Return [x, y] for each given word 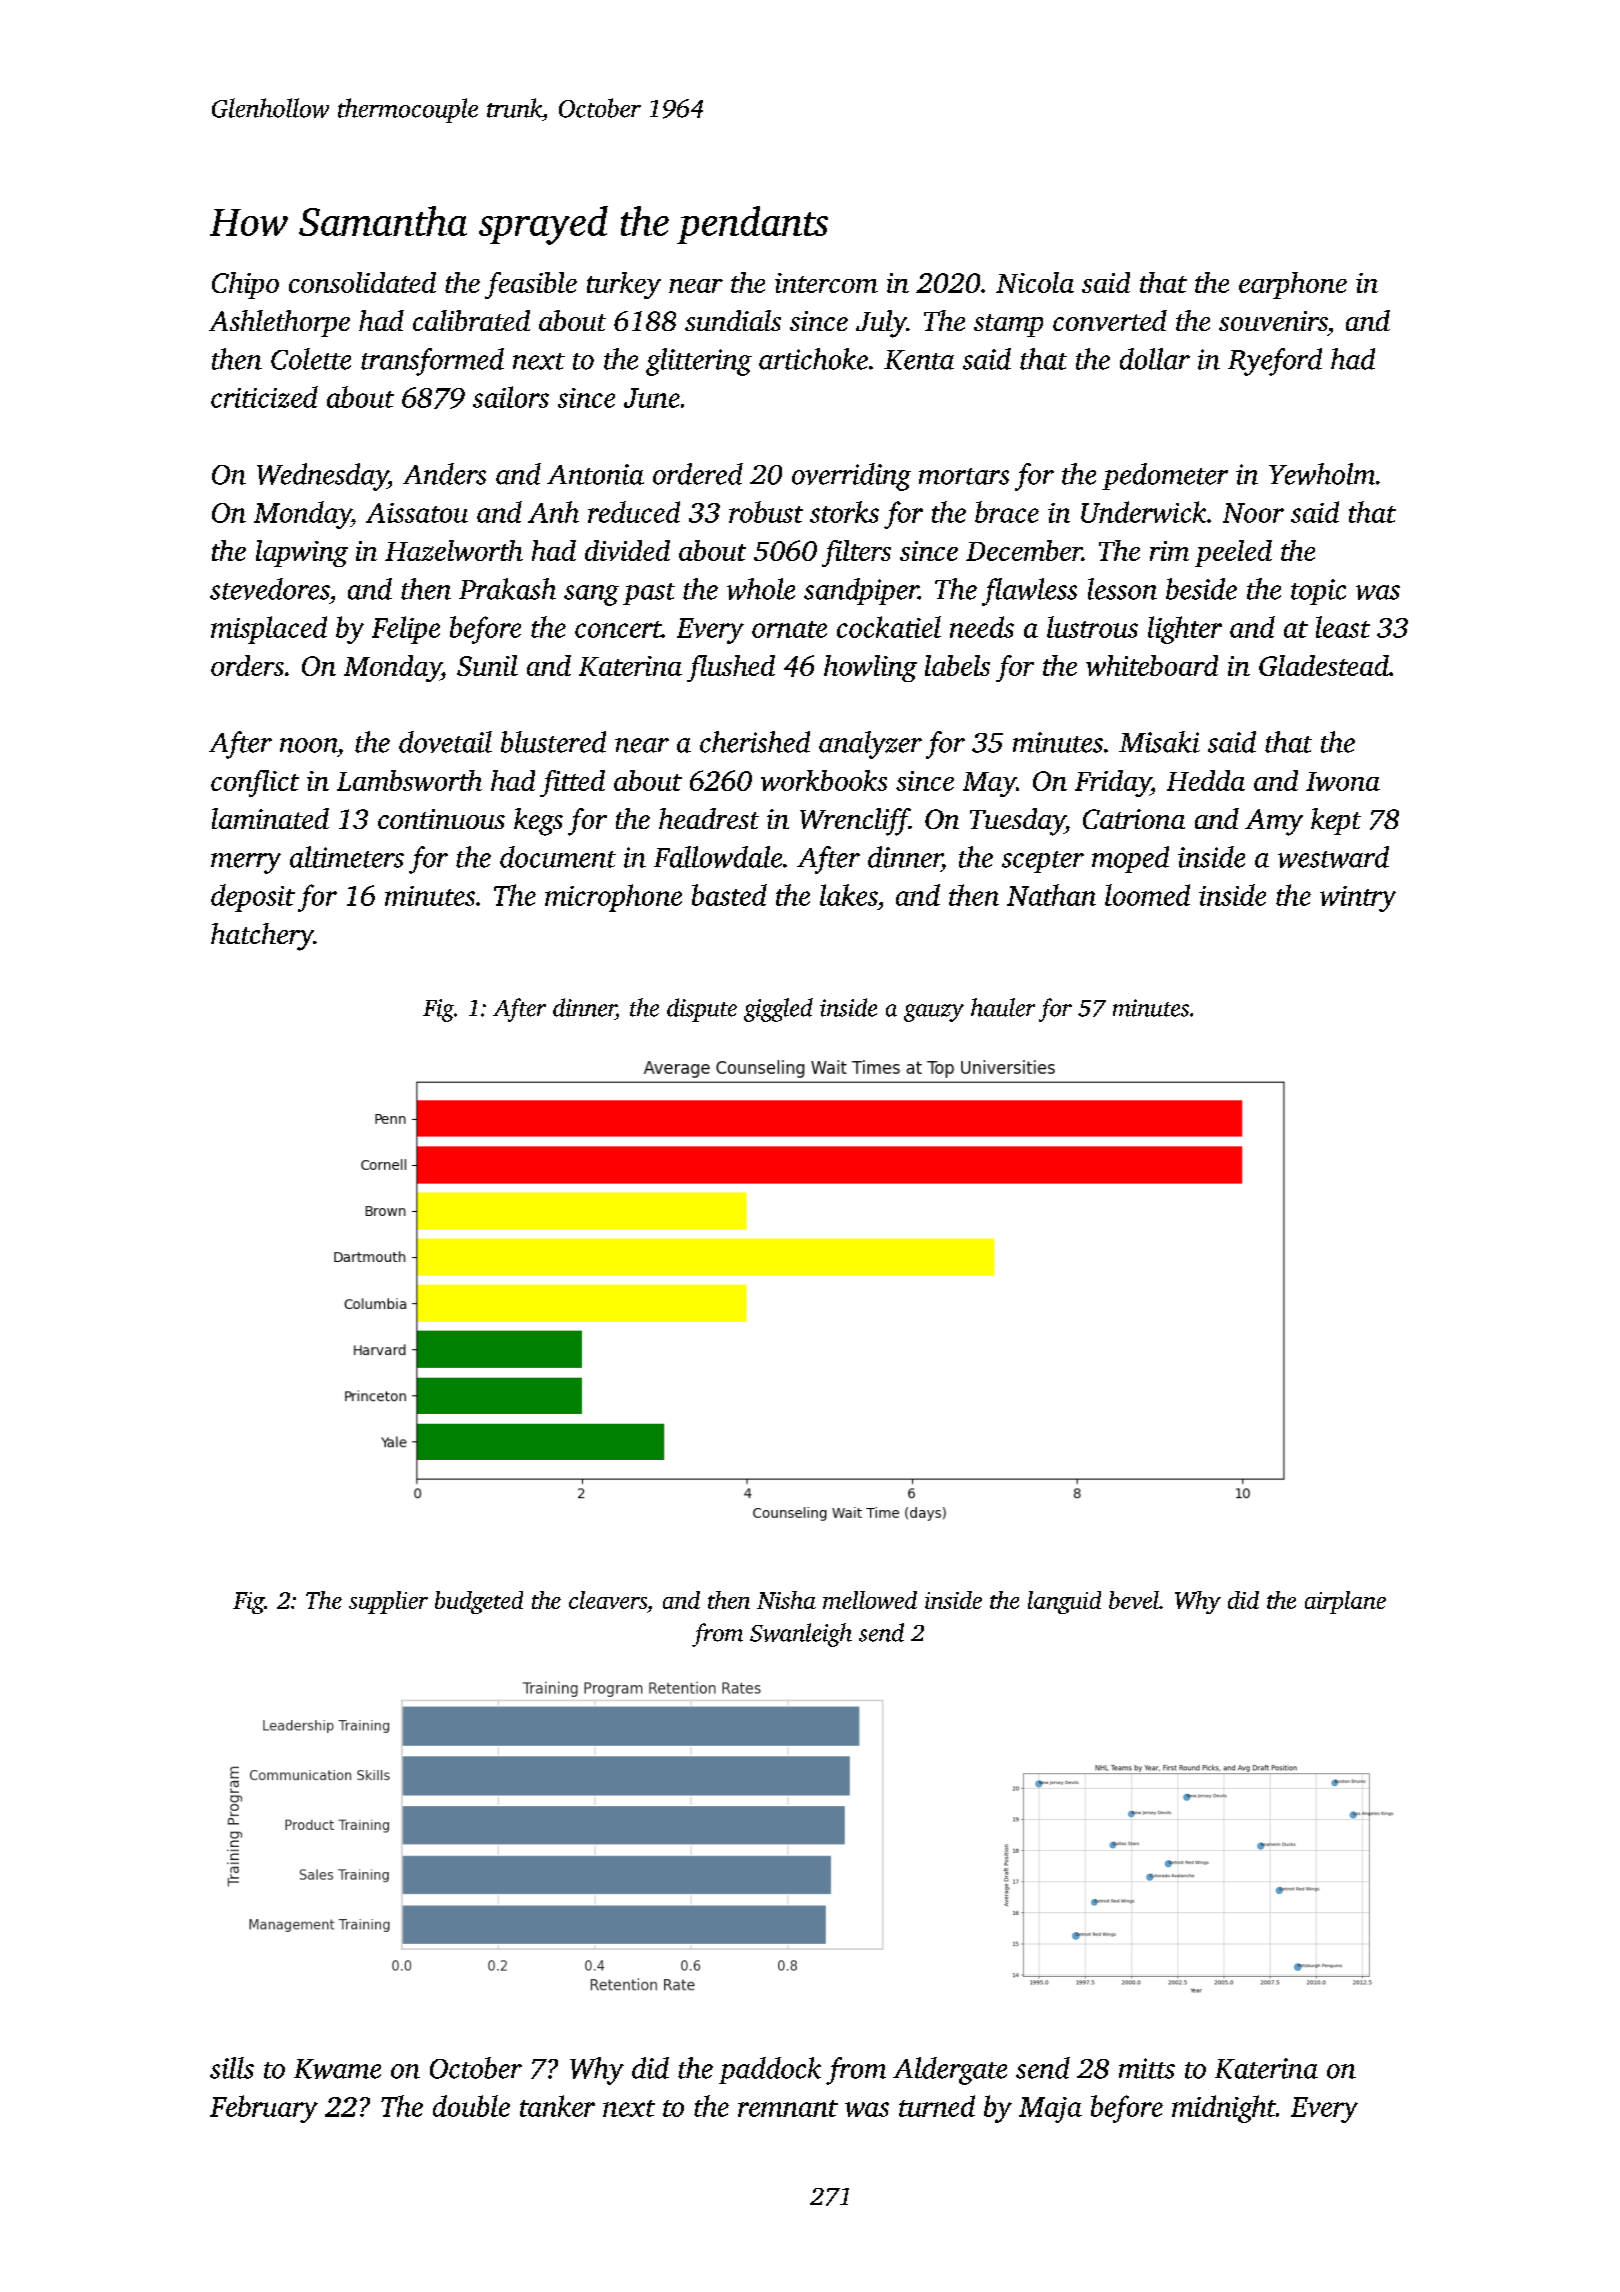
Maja [1050, 2110]
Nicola [1035, 282]
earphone [1293, 285]
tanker [557, 2106]
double [471, 2106]
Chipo [245, 285]
